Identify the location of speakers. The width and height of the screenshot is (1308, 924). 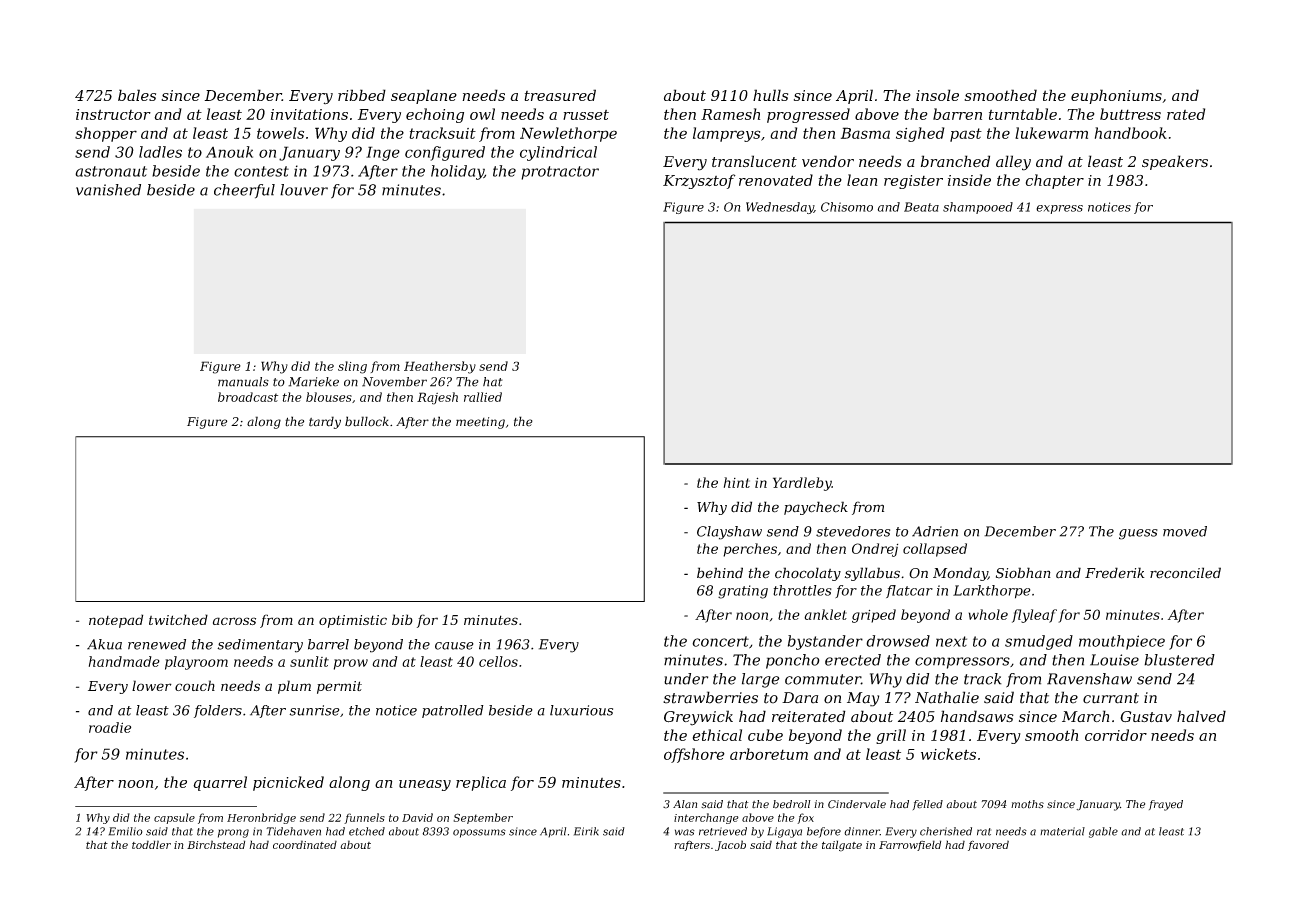
(1175, 162).
